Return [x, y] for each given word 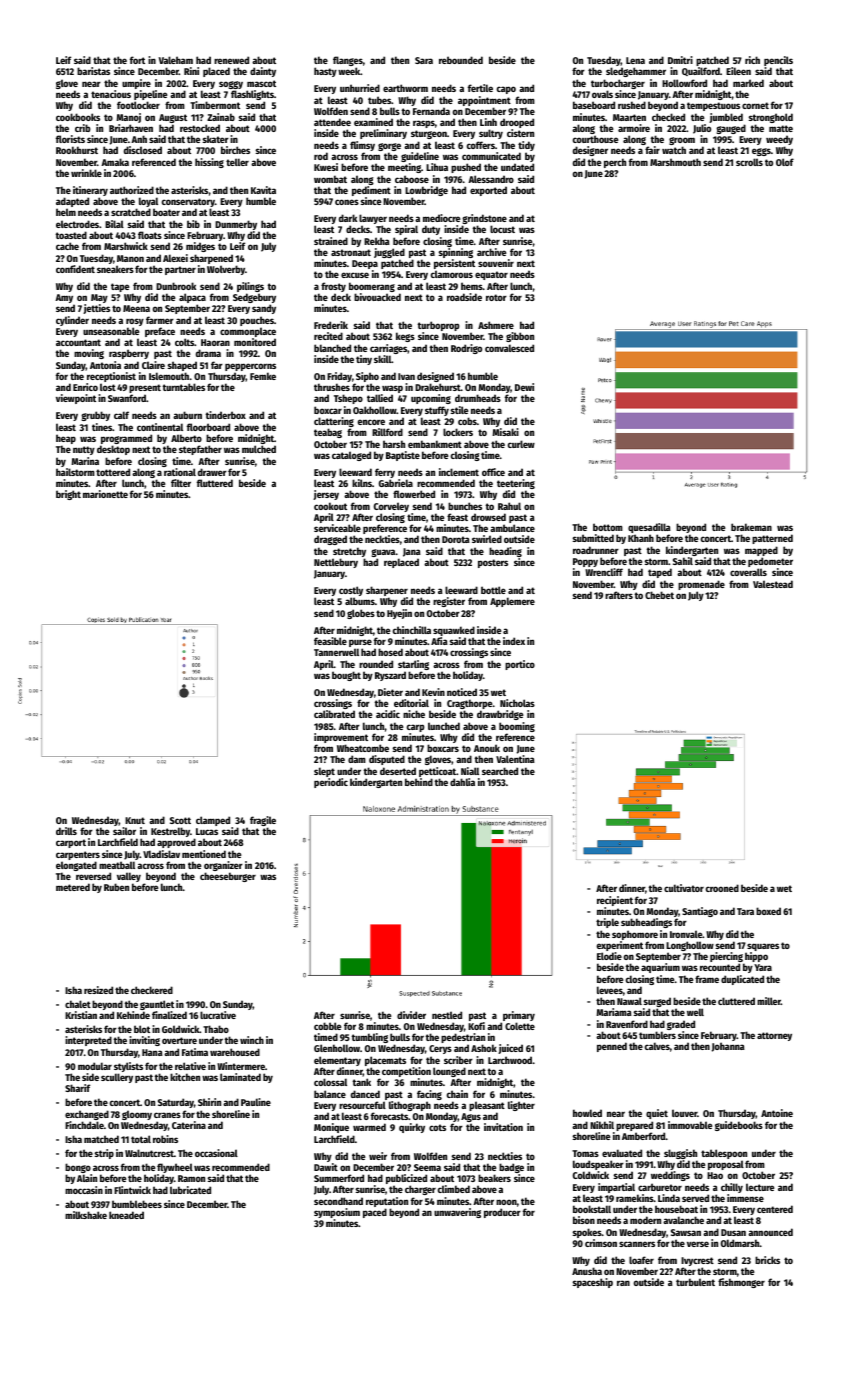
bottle [493, 590]
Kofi [476, 1026]
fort [137, 60]
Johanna [728, 1047]
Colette [520, 1026]
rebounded [461, 60]
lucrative [218, 1015]
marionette [105, 494]
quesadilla [649, 529]
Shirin [209, 1102]
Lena [635, 60]
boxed [768, 911]
